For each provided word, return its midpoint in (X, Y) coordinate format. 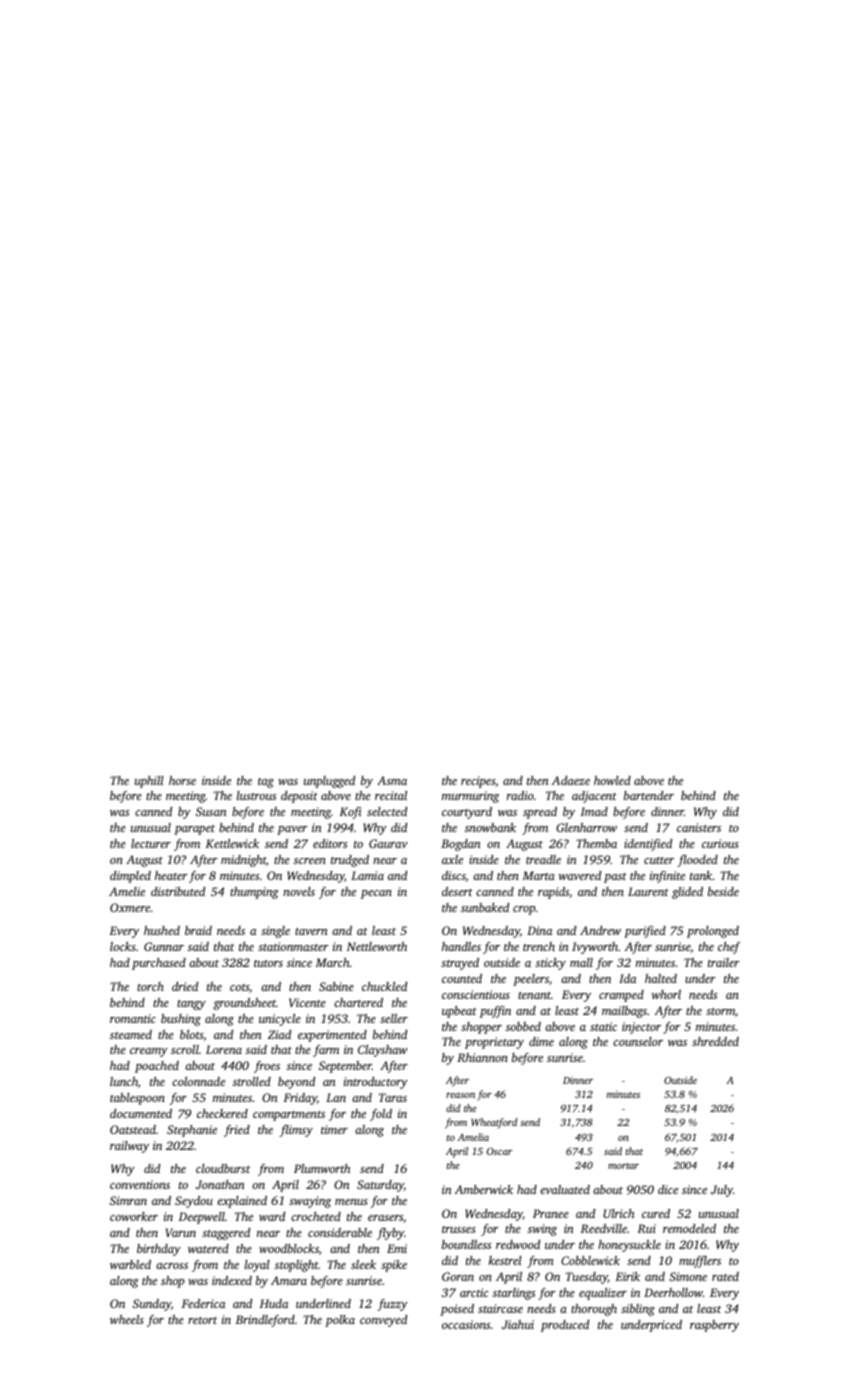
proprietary (494, 1043)
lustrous (256, 795)
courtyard (467, 813)
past (615, 878)
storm (720, 1011)
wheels (127, 1319)
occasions (466, 1324)
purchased (159, 964)
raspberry (714, 1326)
